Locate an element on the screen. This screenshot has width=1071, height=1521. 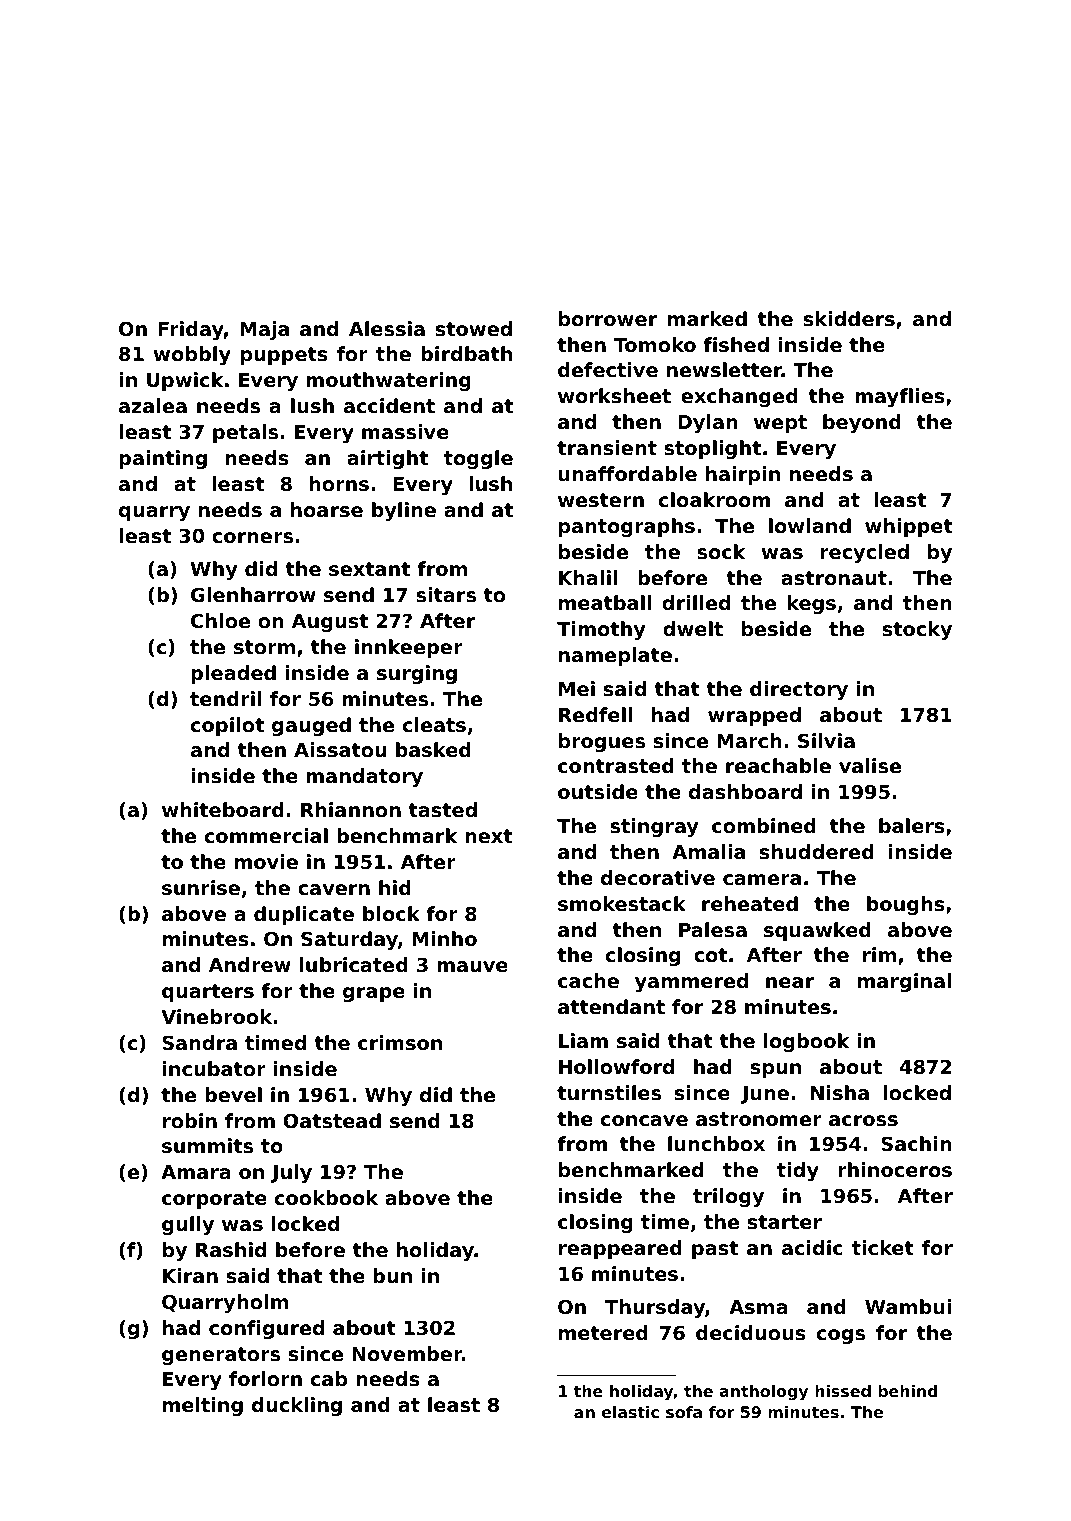
Wambui is located at coordinates (908, 1306).
